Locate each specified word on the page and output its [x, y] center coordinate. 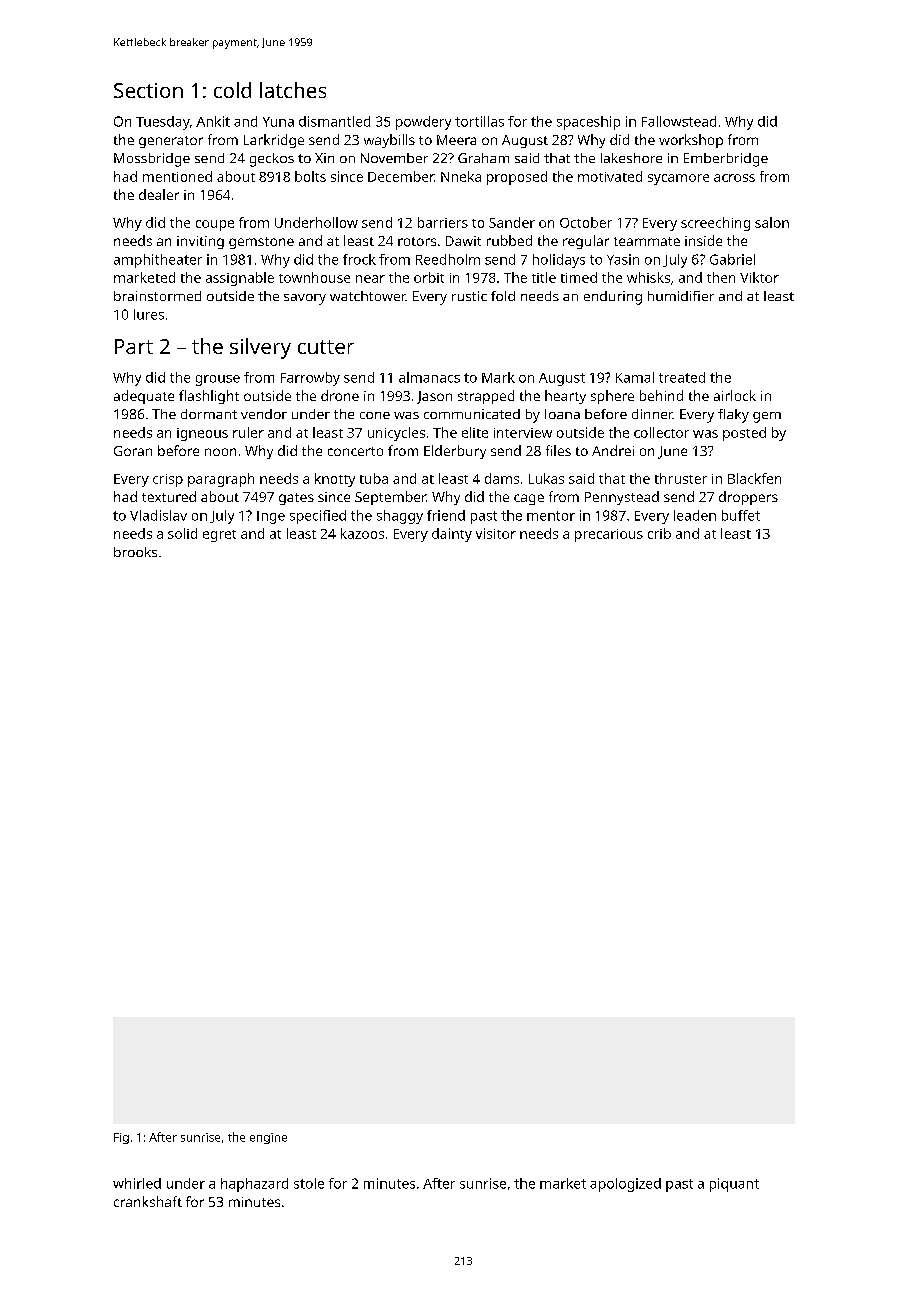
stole [309, 1183]
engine [268, 1138]
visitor [496, 533]
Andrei [613, 450]
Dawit [463, 241]
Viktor [759, 277]
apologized [625, 1185]
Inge [271, 517]
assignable [240, 279]
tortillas [479, 121]
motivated [610, 176]
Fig [121, 1138]
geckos [272, 160]
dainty [452, 535]
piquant [734, 1185]
